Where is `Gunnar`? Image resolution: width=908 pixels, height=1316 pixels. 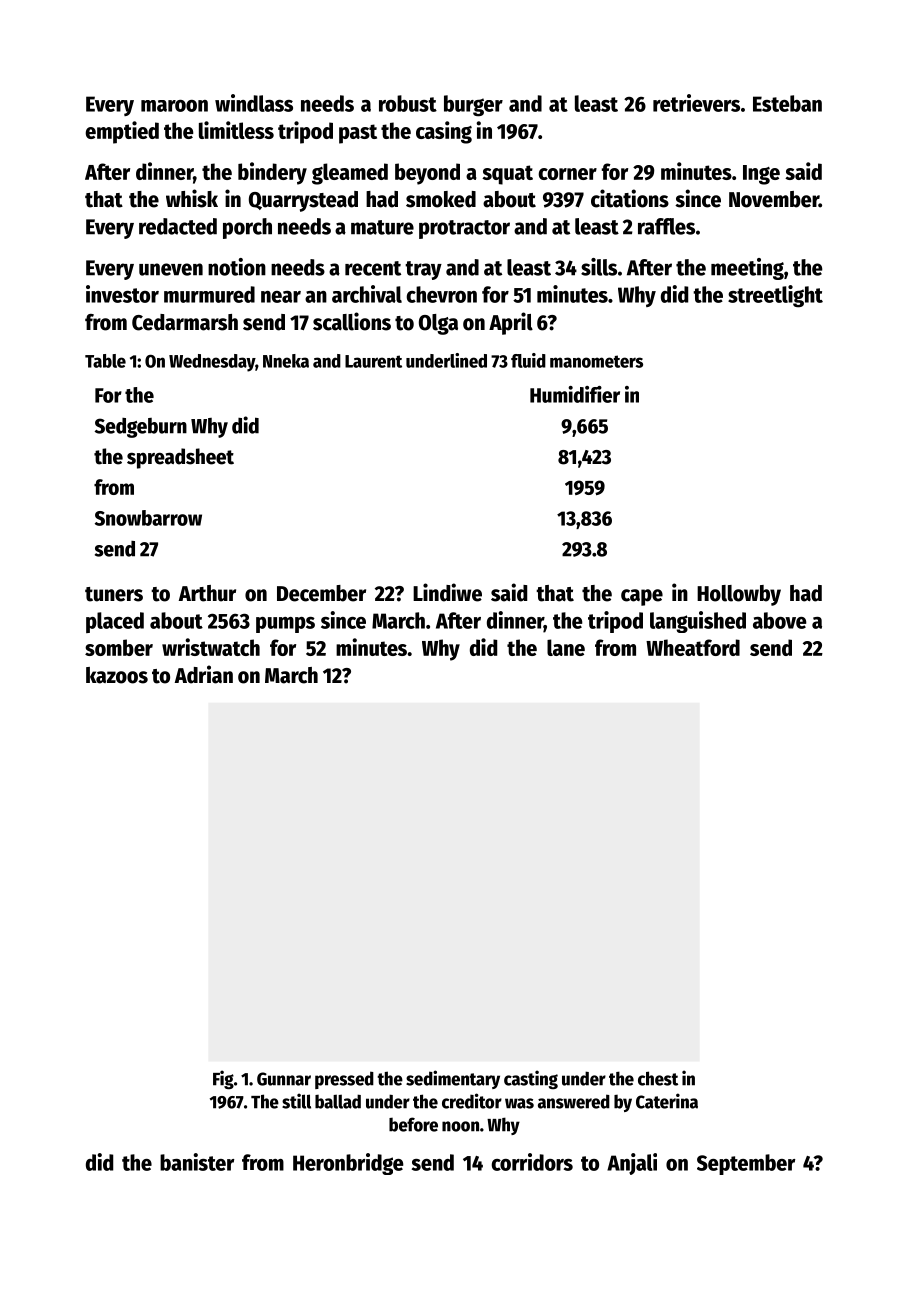 Gunnar is located at coordinates (284, 1079).
